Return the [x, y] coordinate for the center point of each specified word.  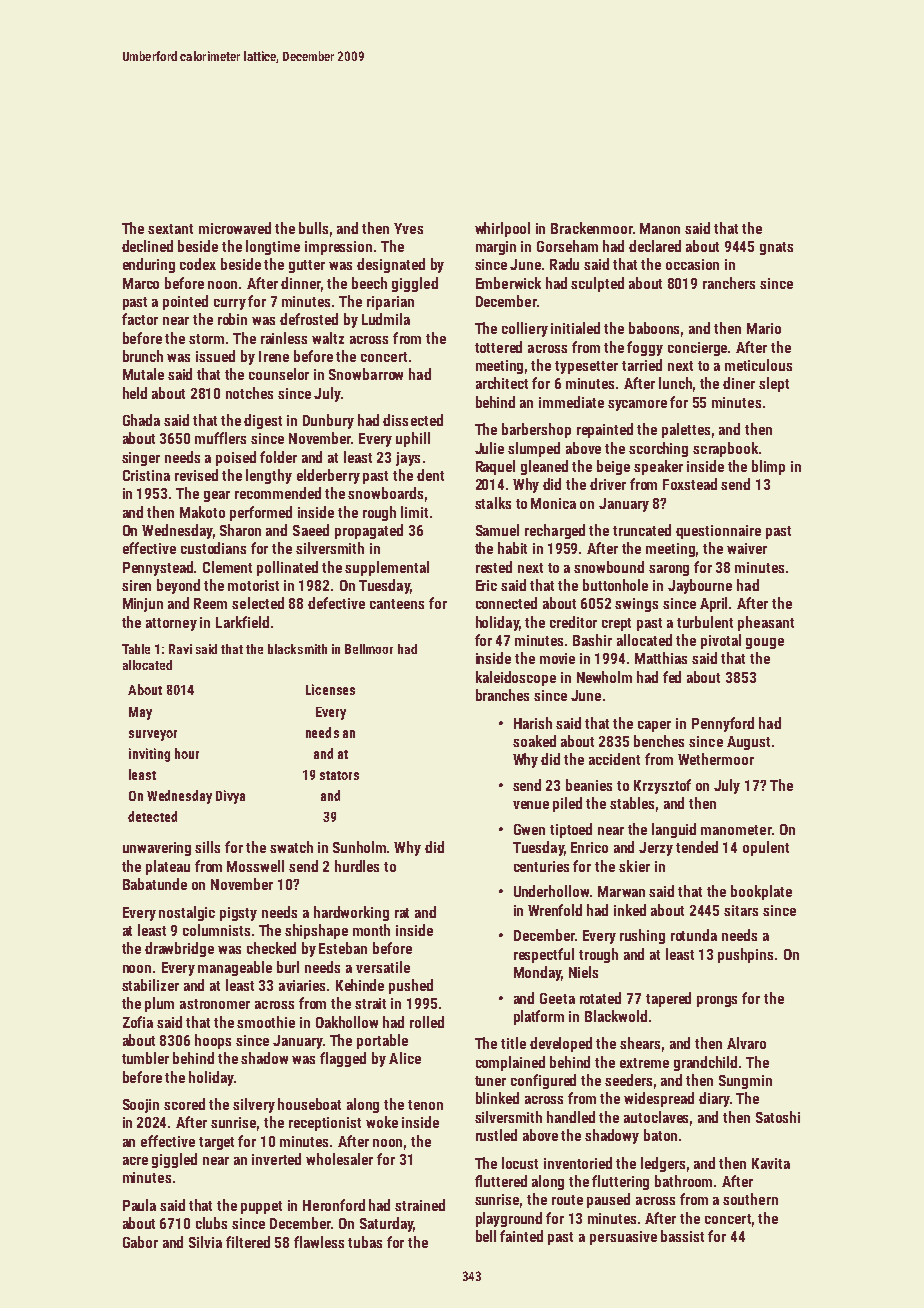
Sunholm [359, 847]
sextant [170, 229]
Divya [230, 797]
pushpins [745, 955]
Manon [660, 228]
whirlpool [502, 229]
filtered [248, 1242]
